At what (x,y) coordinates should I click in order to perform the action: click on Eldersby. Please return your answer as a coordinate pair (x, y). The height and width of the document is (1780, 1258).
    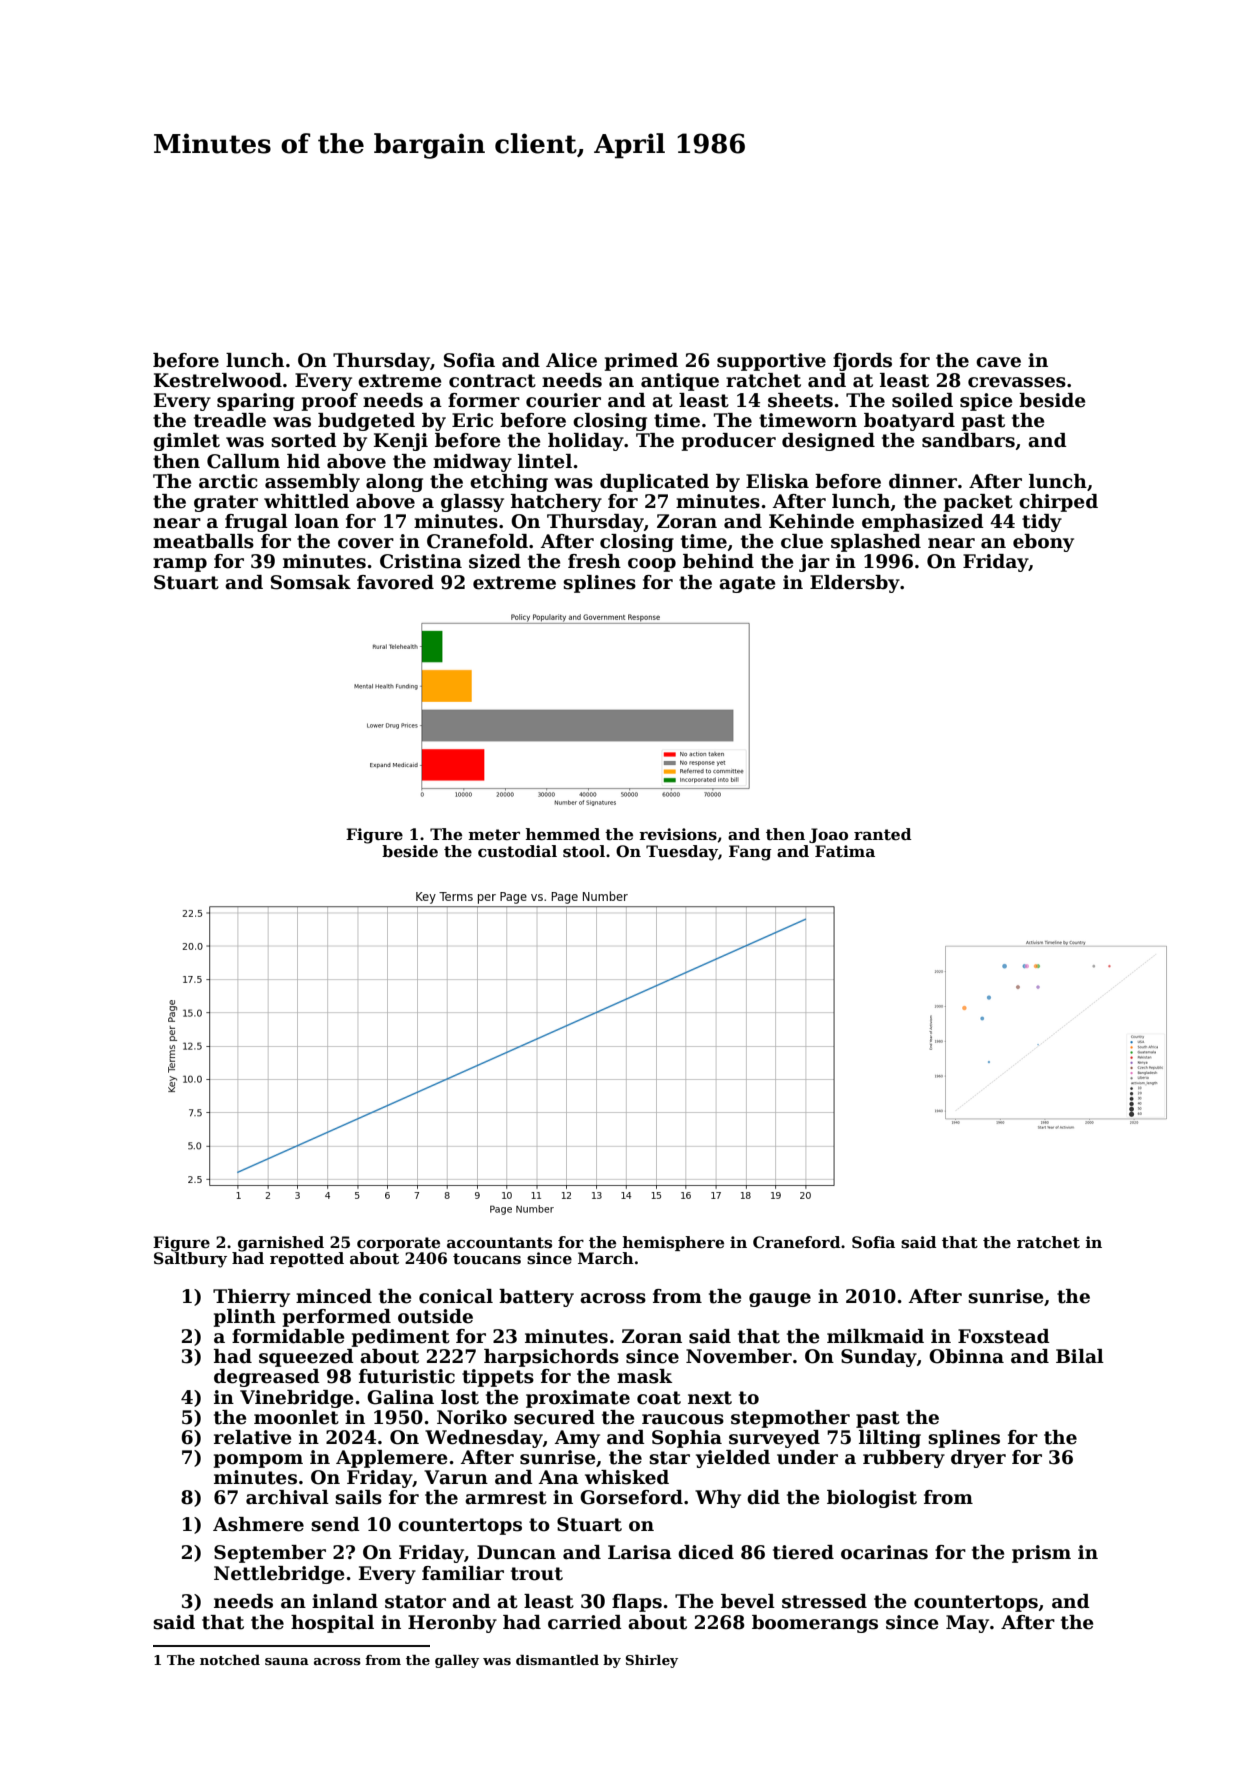
    Looking at the image, I should click on (855, 584).
